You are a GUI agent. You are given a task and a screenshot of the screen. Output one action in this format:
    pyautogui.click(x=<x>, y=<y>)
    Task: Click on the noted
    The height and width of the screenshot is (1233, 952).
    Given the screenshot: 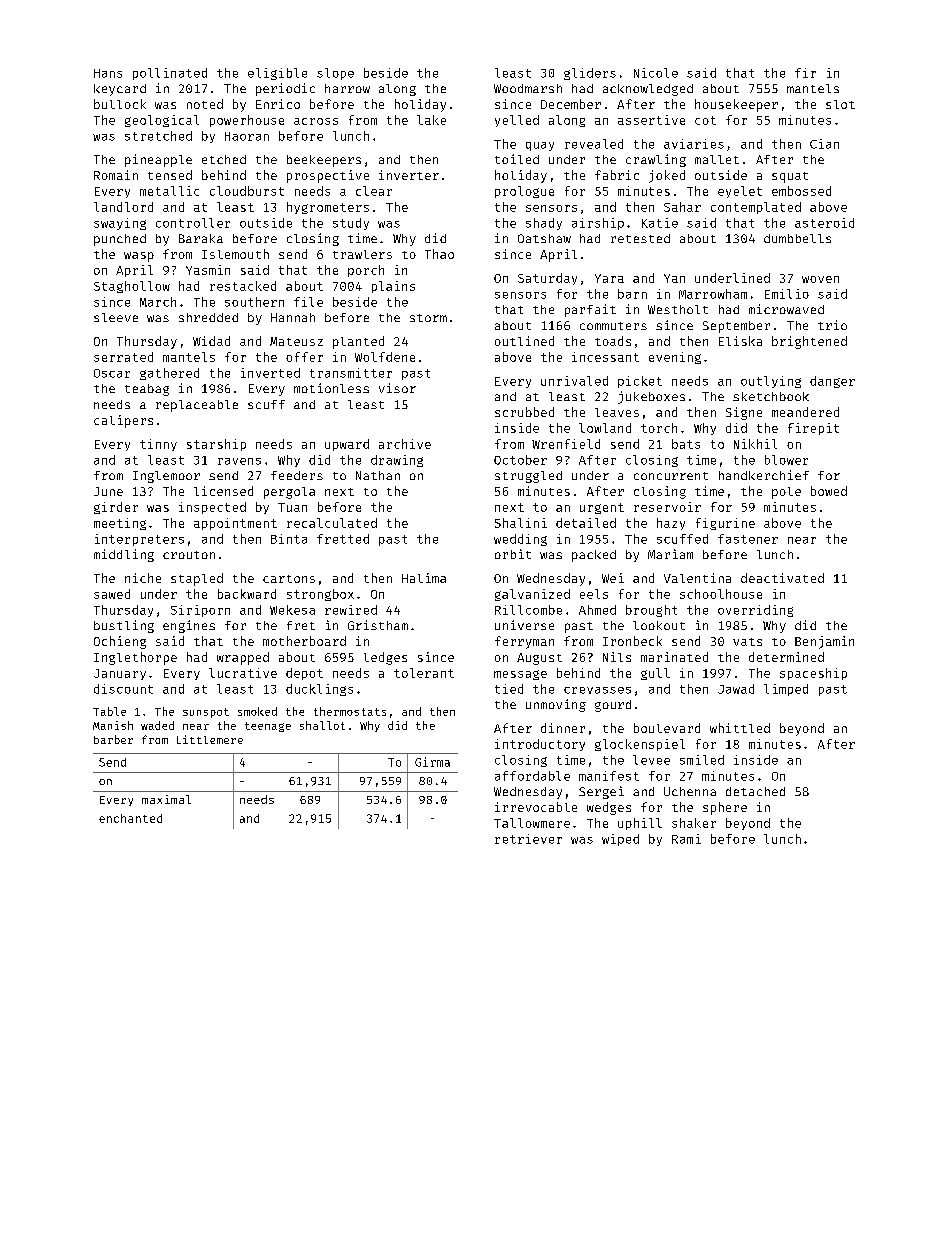 What is the action you would take?
    pyautogui.click(x=205, y=104)
